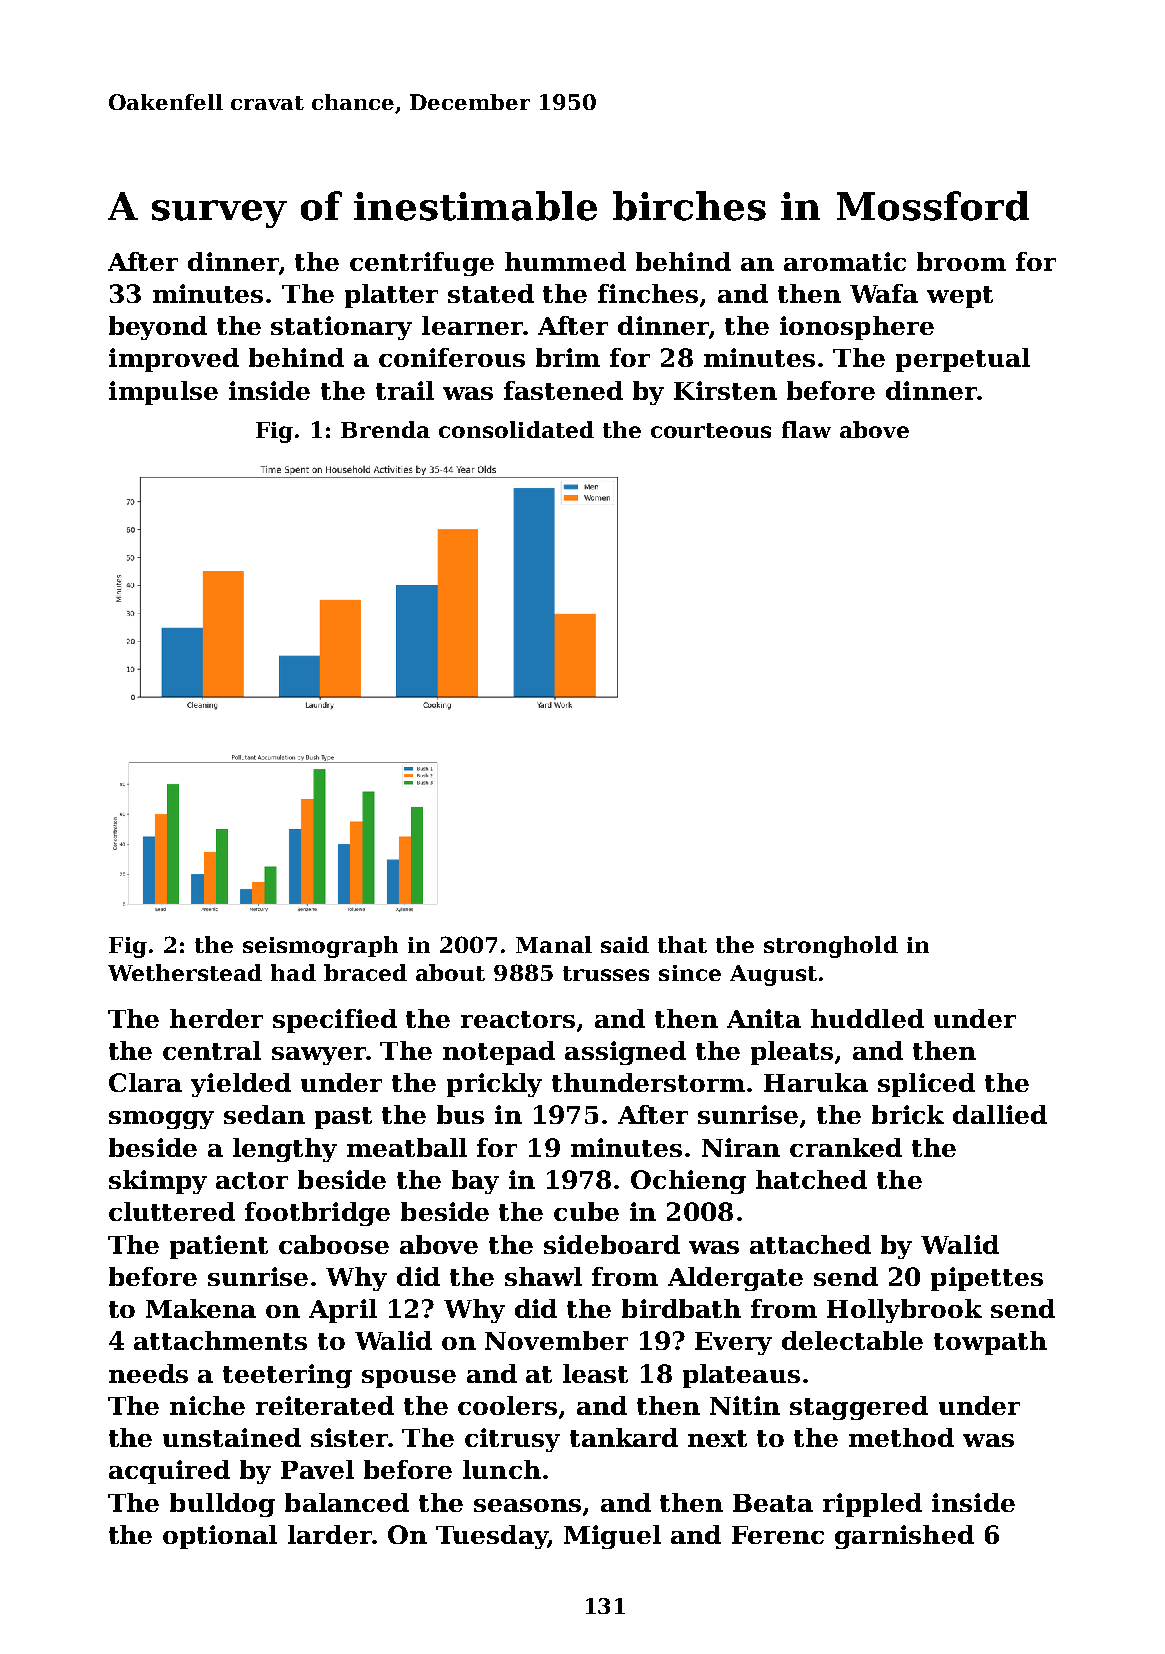 The height and width of the screenshot is (1654, 1165). I want to click on Pavel, so click(317, 1469).
